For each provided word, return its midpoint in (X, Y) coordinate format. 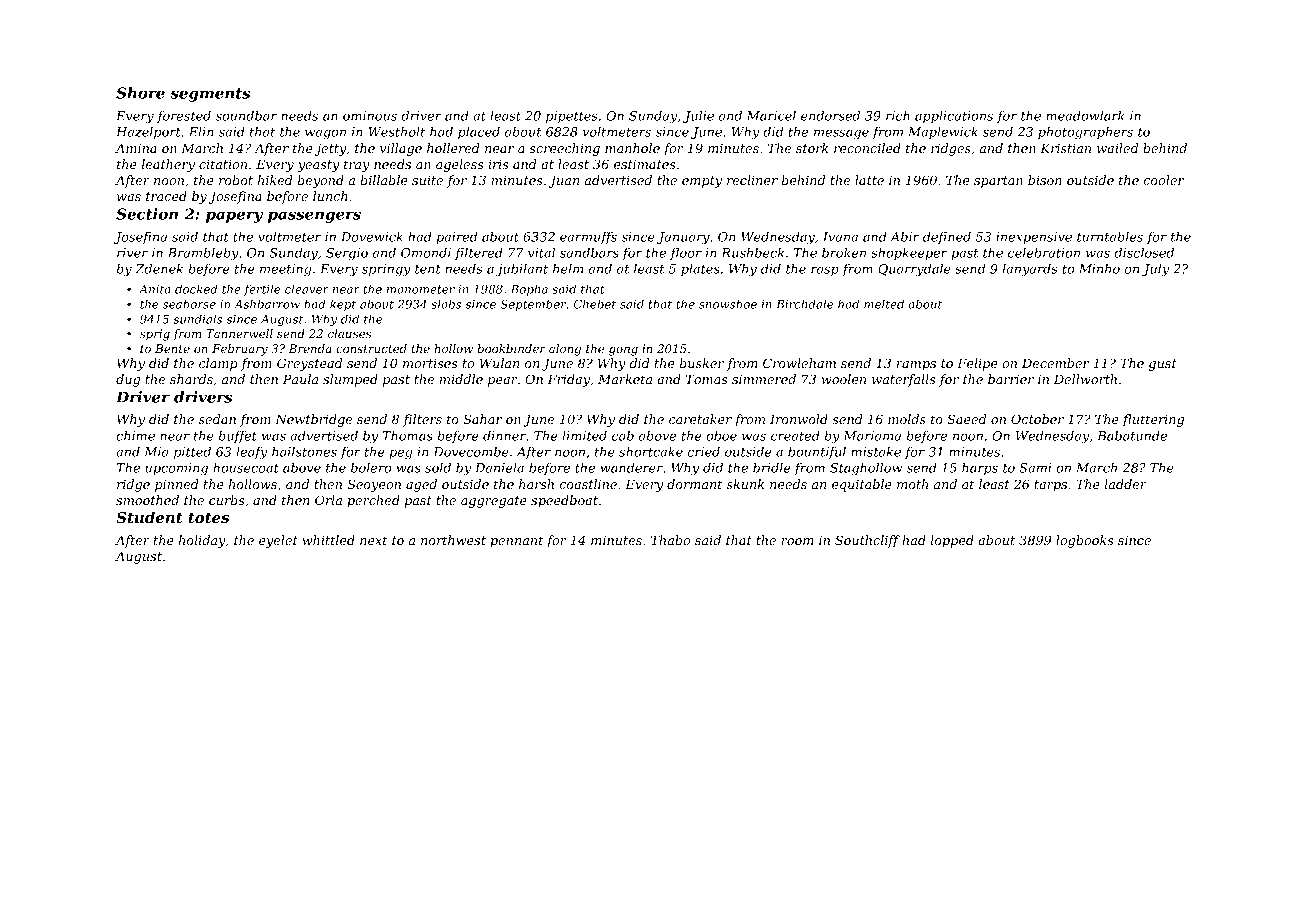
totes (208, 518)
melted (884, 304)
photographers (1085, 133)
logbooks (1084, 541)
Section (147, 214)
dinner (504, 436)
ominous (370, 116)
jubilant (522, 270)
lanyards (1030, 270)
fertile (262, 290)
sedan (217, 419)
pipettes (572, 117)
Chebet (595, 304)
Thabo (670, 540)
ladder (1126, 484)
